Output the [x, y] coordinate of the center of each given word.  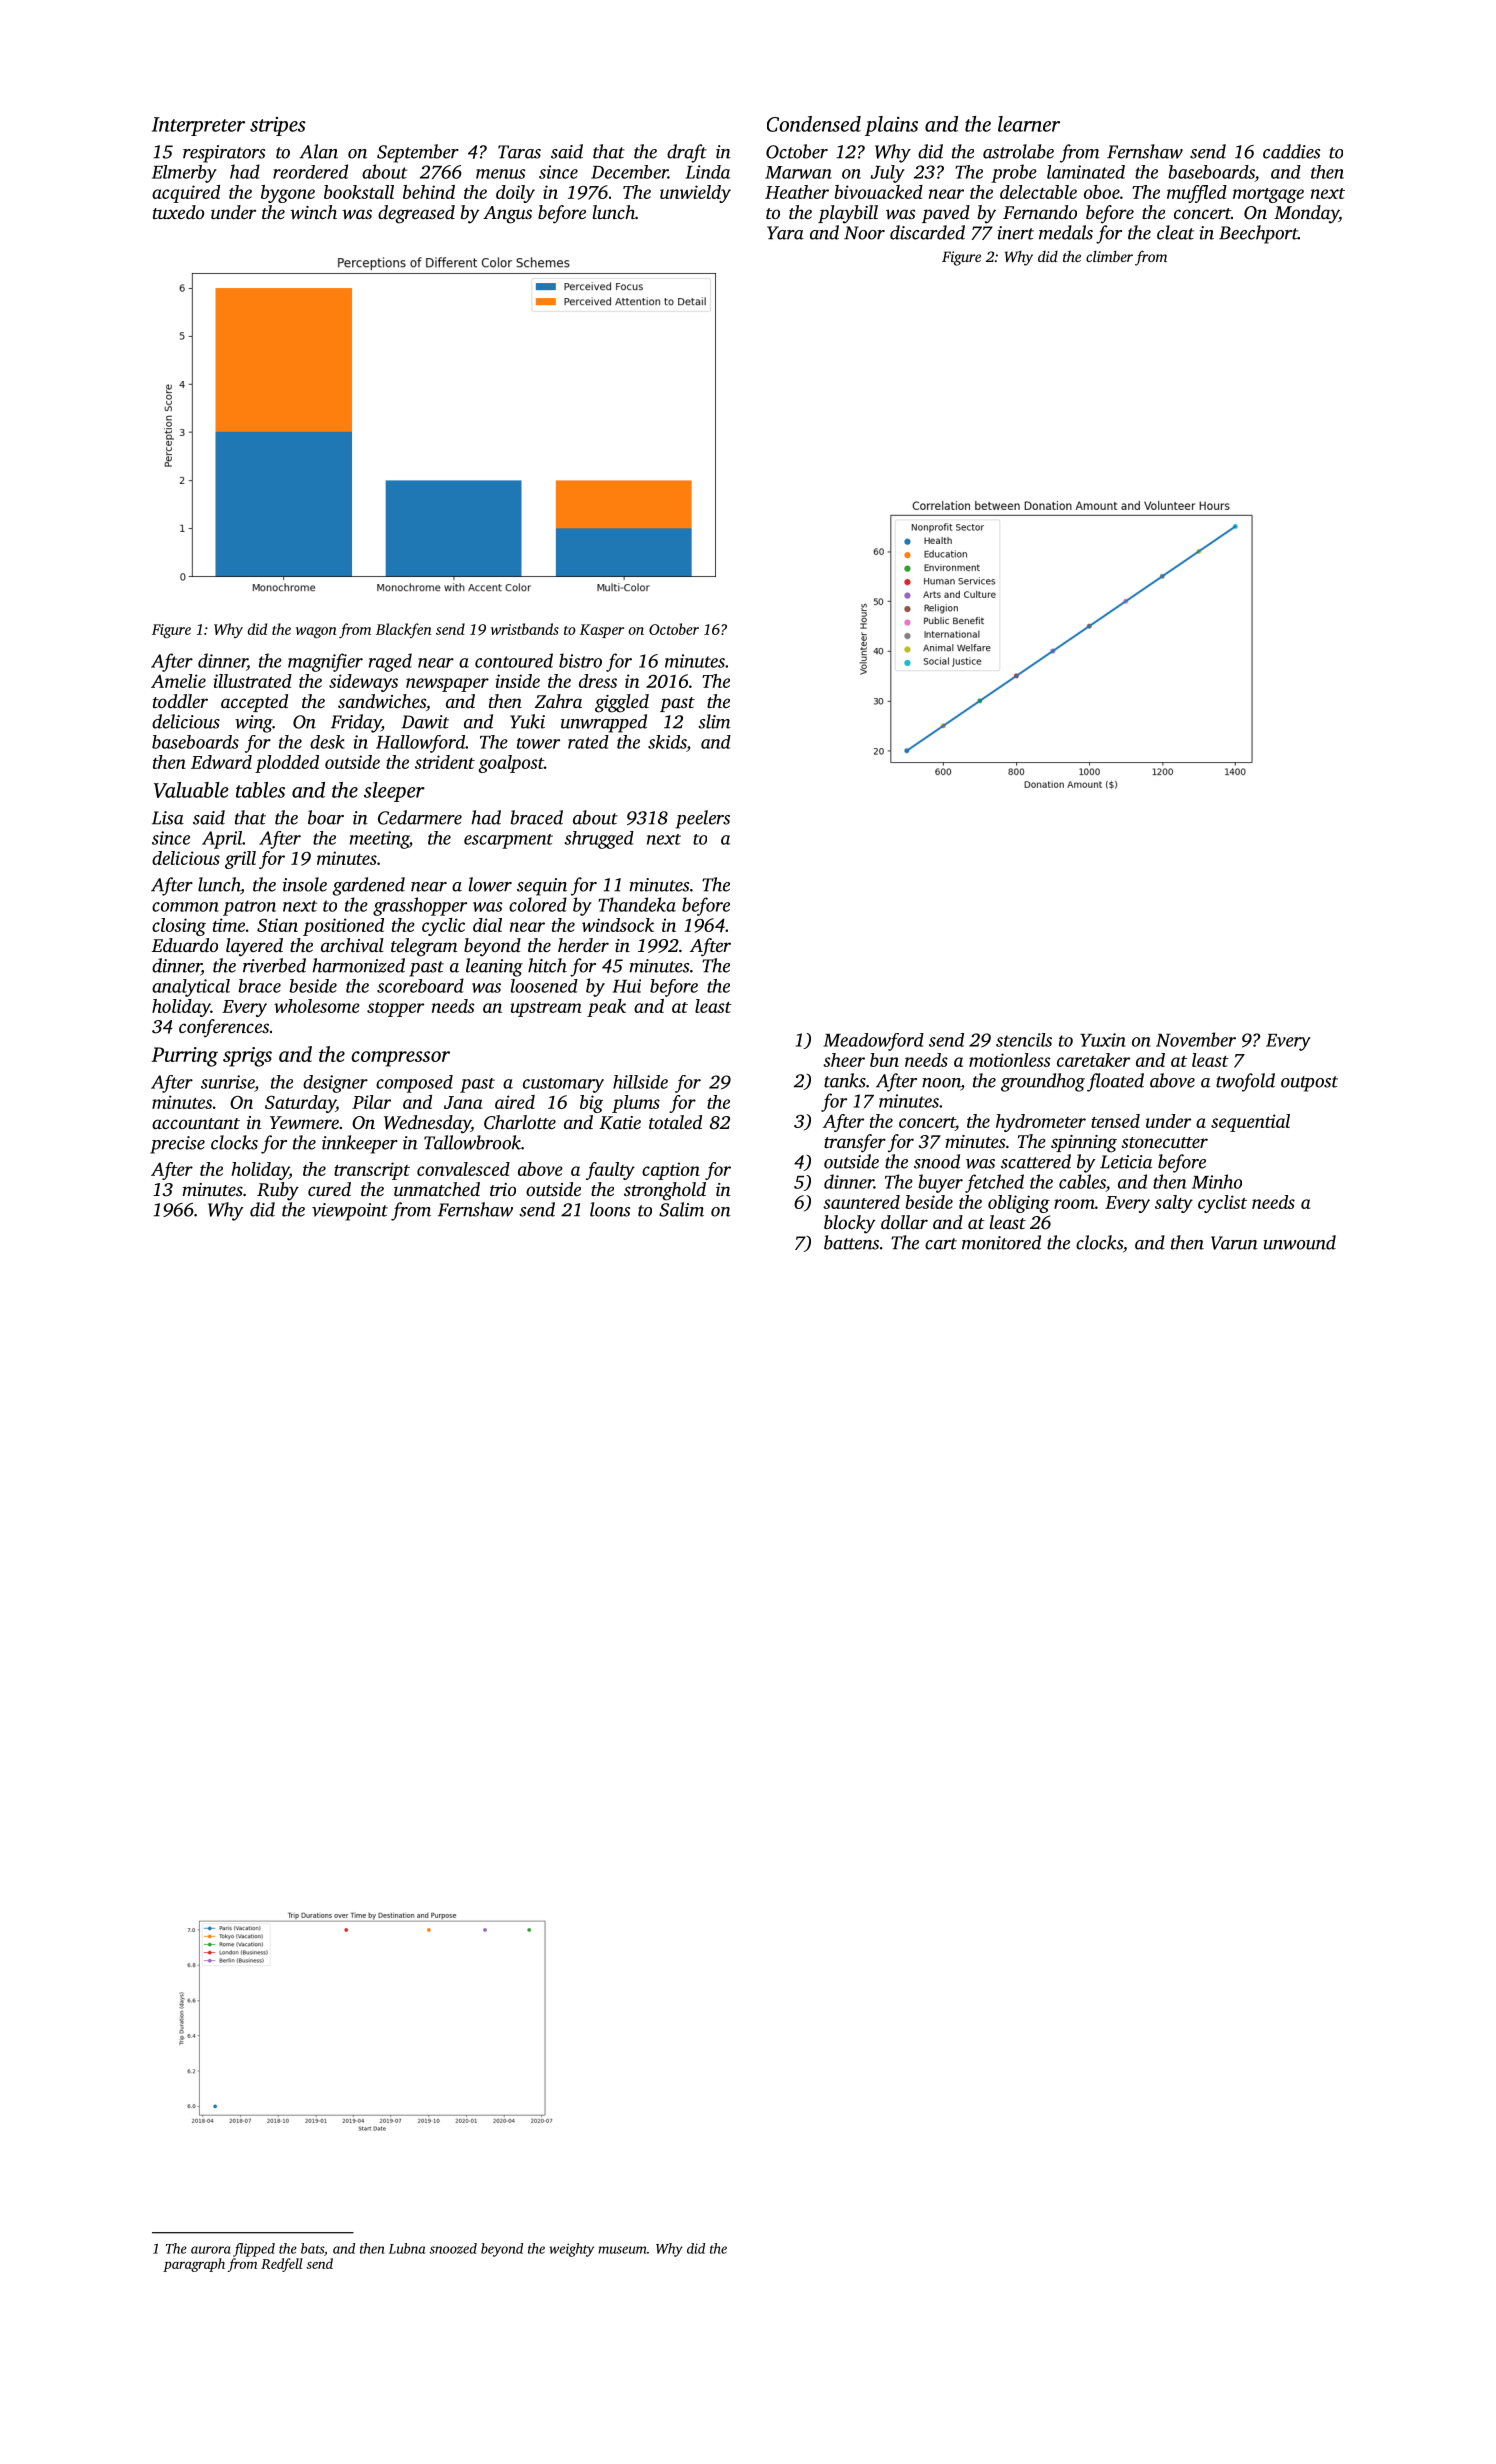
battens [851, 1242]
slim [714, 721]
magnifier [325, 662]
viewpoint [350, 1212]
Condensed [814, 124]
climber [1109, 256]
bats [312, 2248]
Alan [318, 151]
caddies [1291, 151]
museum [622, 2250]
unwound [1299, 1242]
